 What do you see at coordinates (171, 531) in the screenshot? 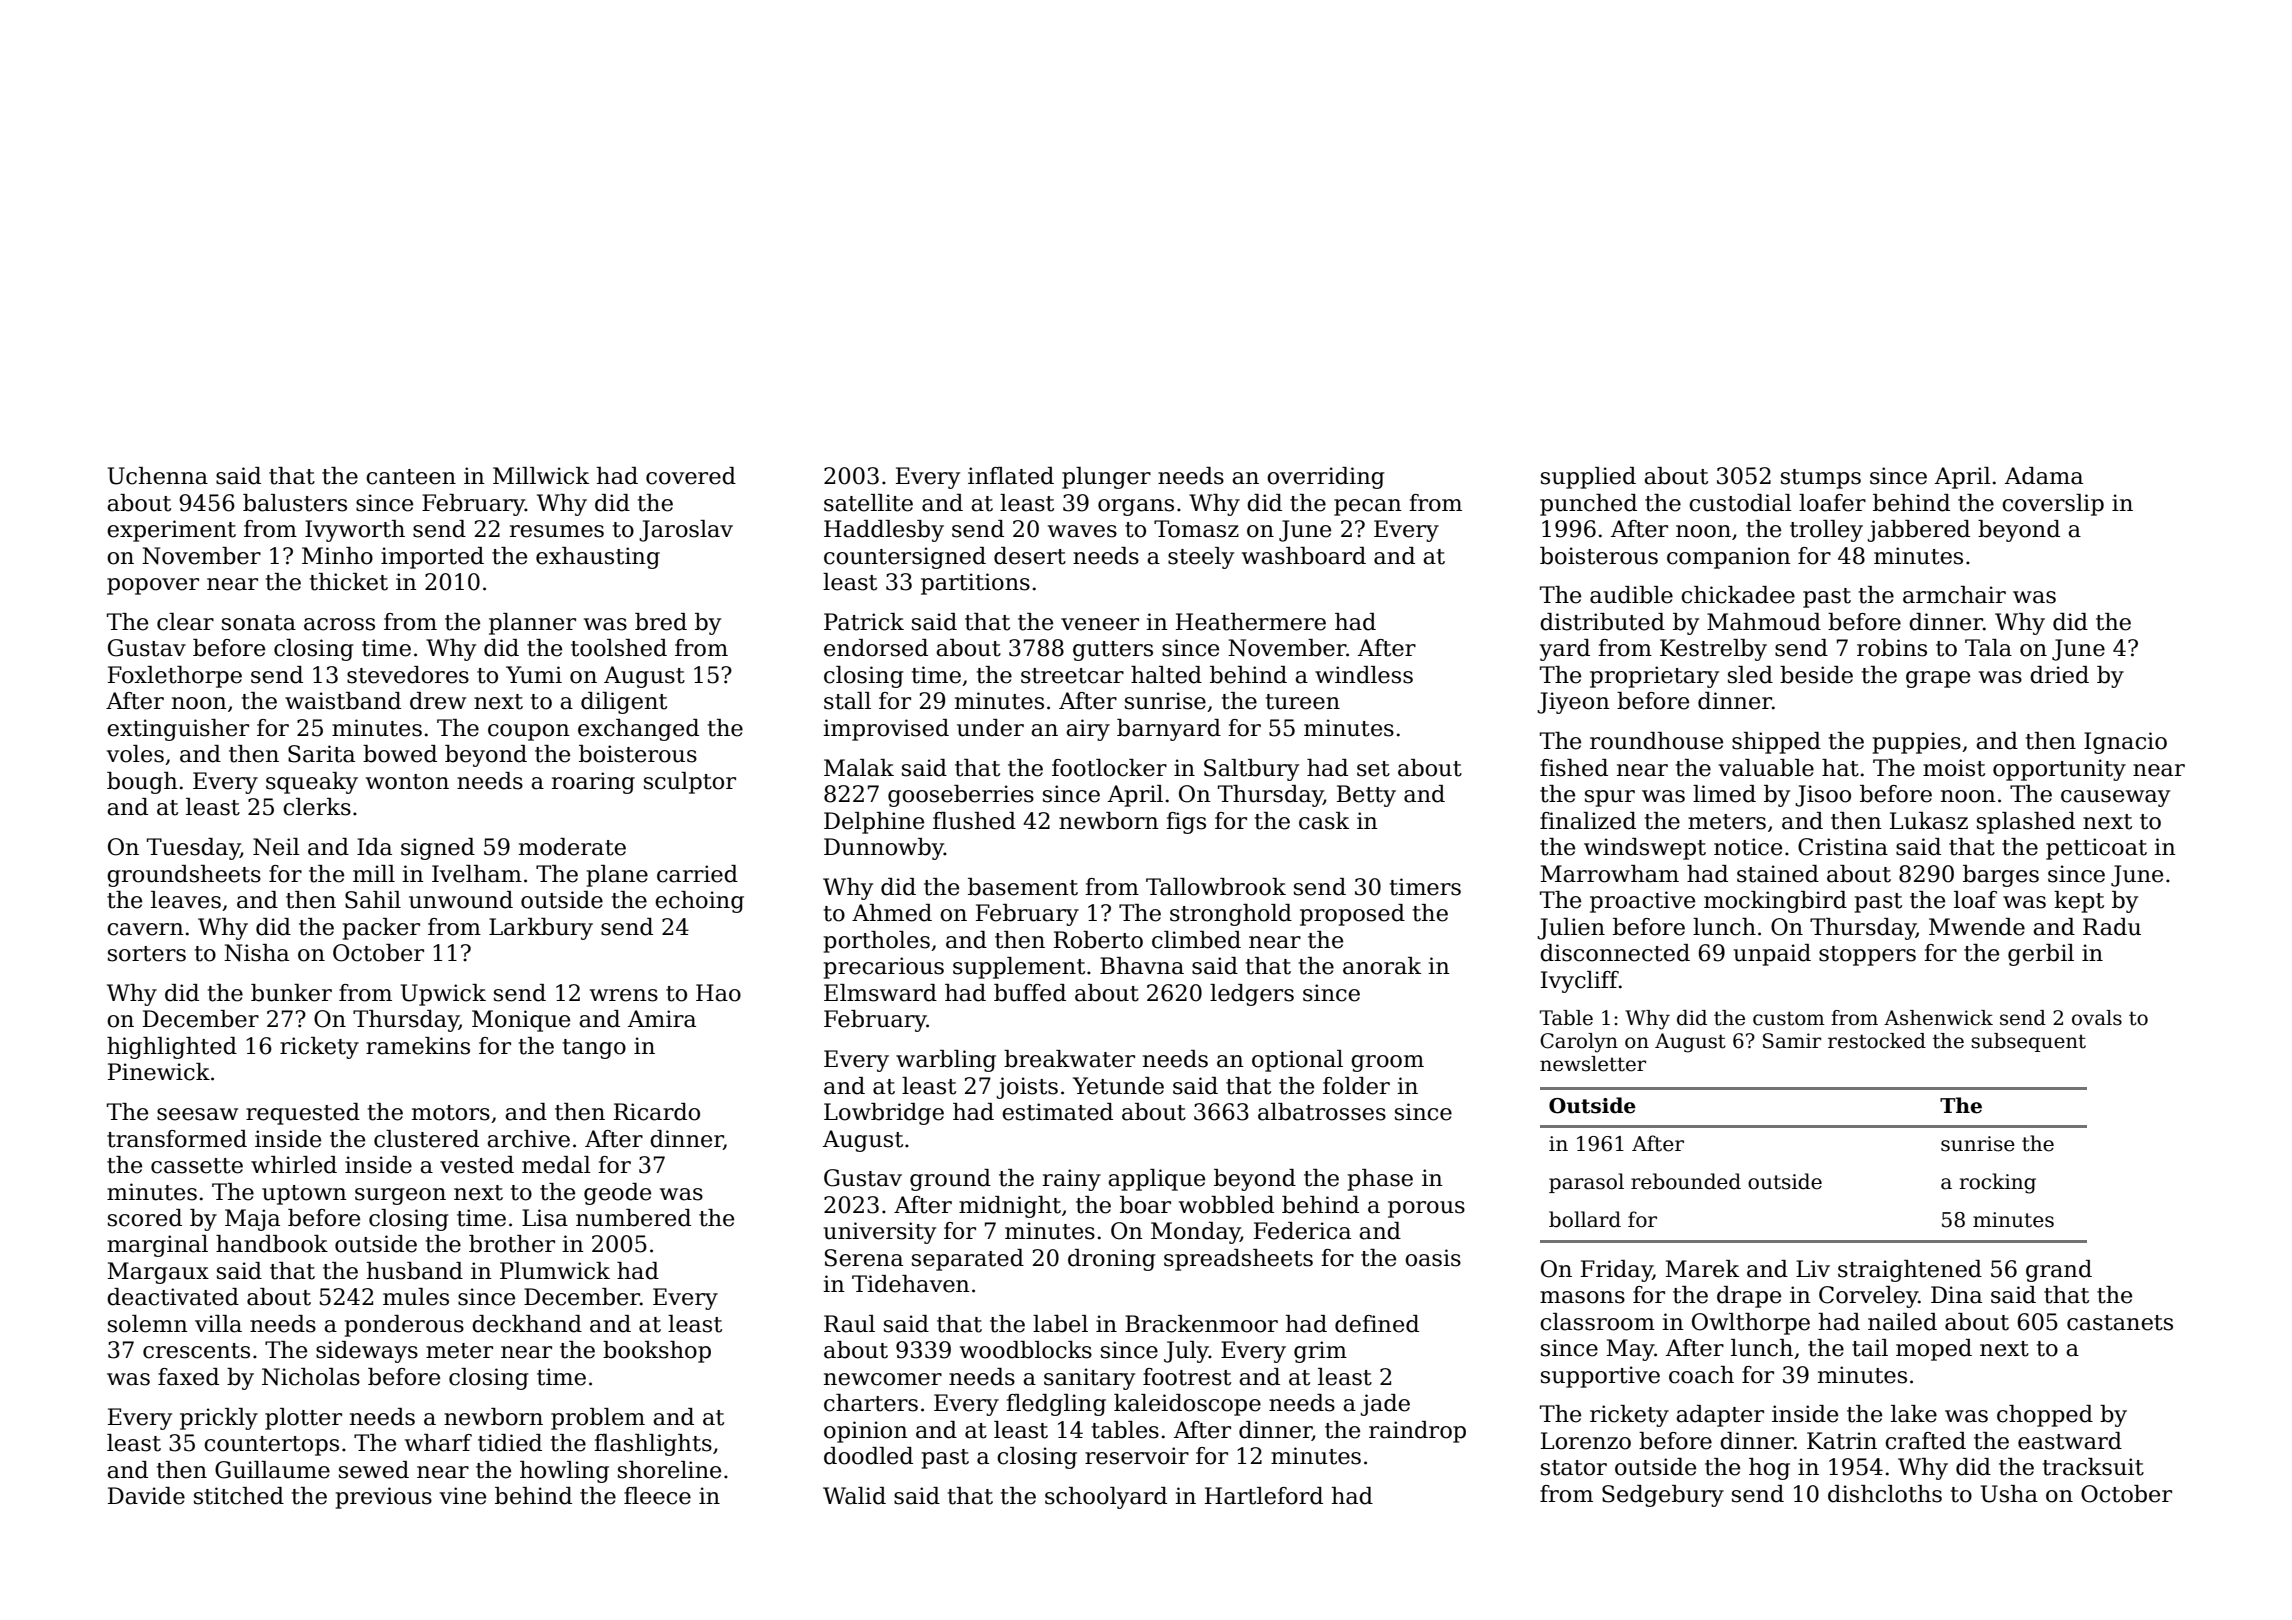
I see `experiment` at bounding box center [171, 531].
